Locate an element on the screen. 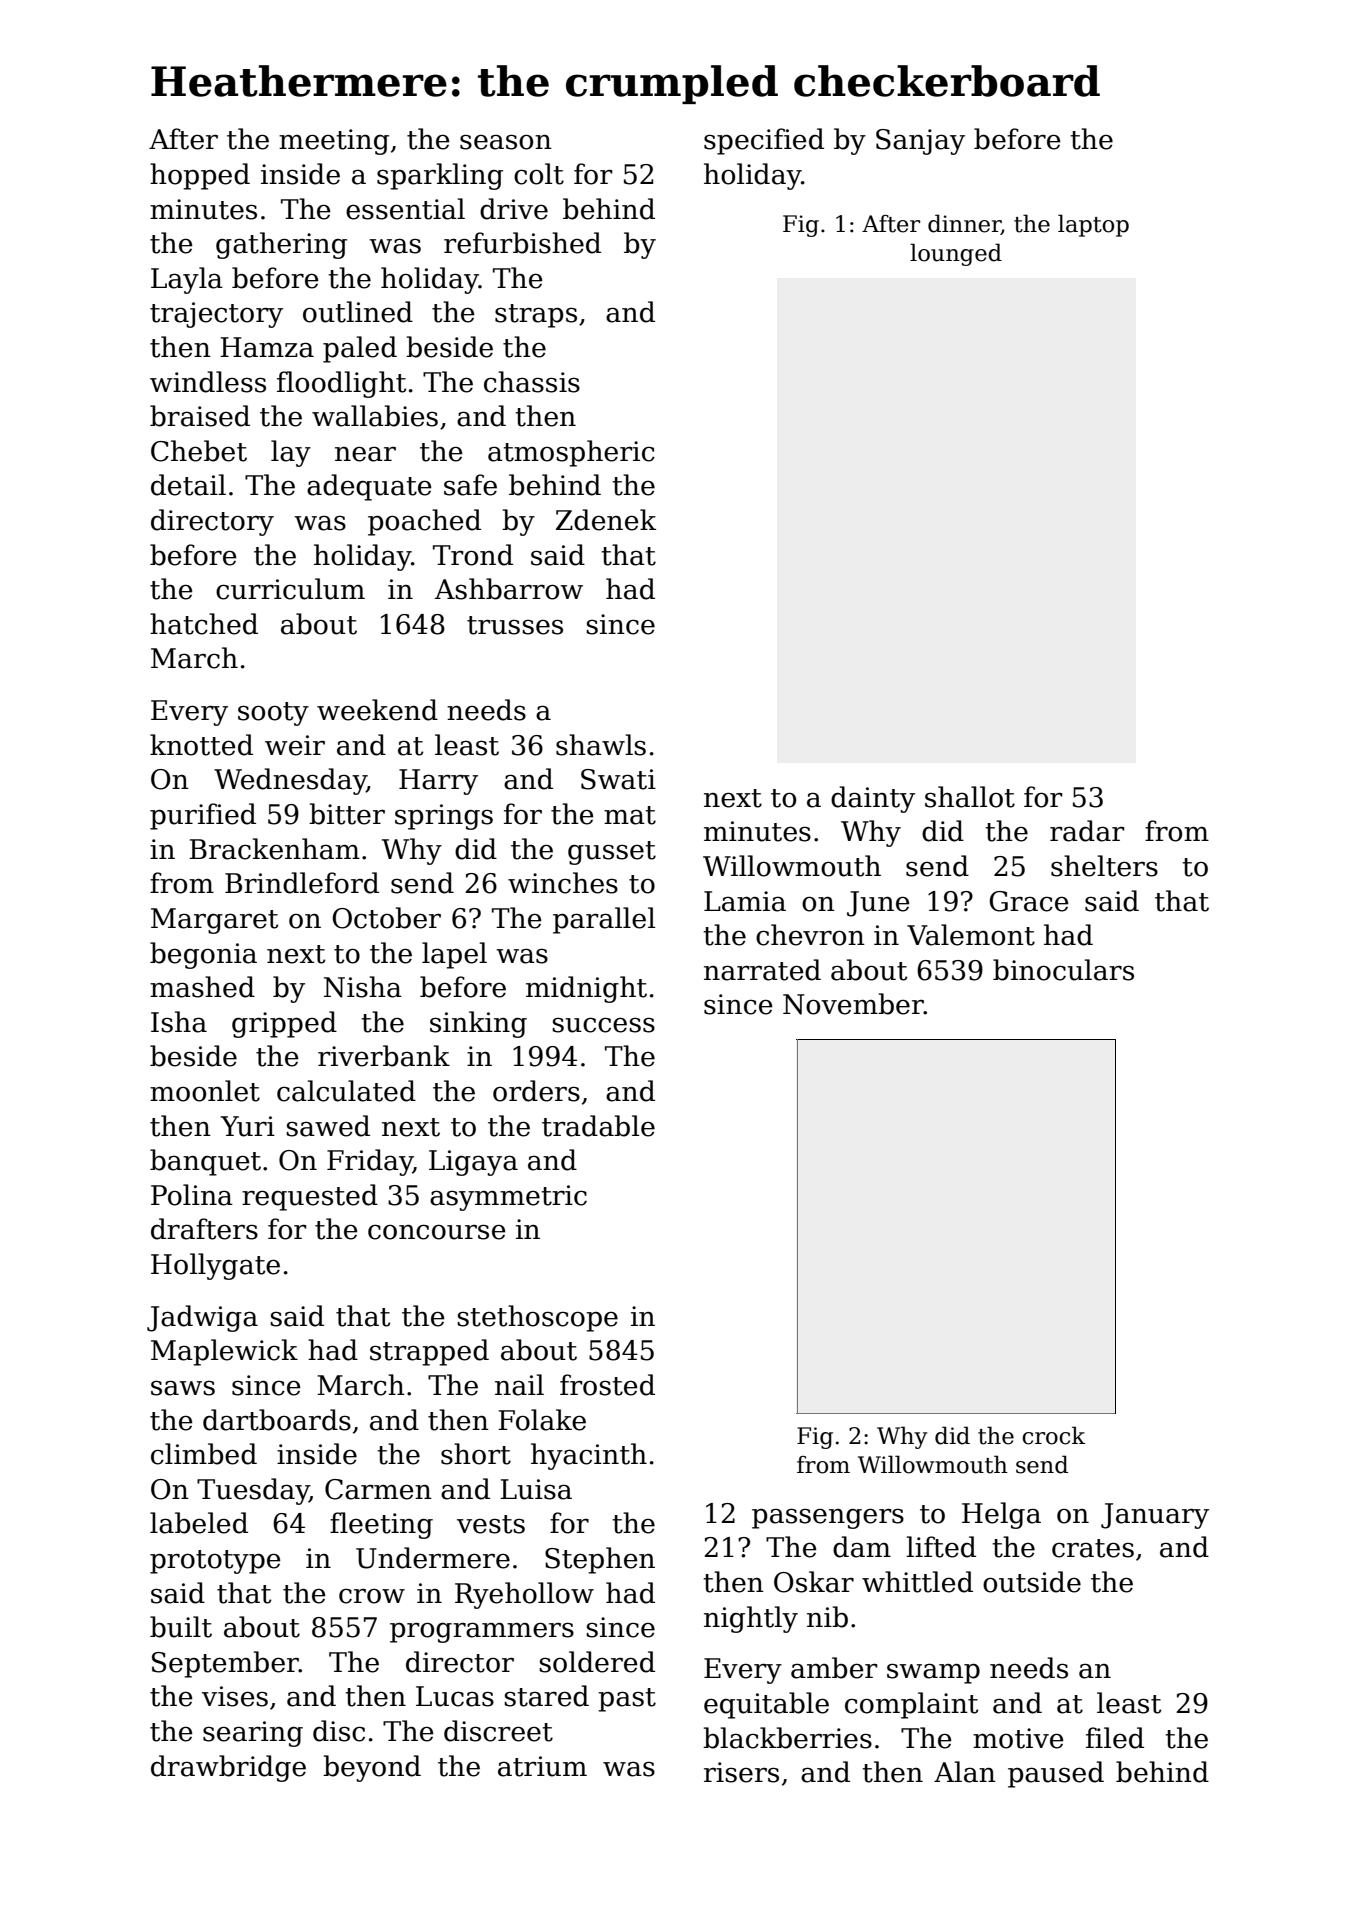 The width and height of the screenshot is (1359, 1922). laptop is located at coordinates (1093, 225).
